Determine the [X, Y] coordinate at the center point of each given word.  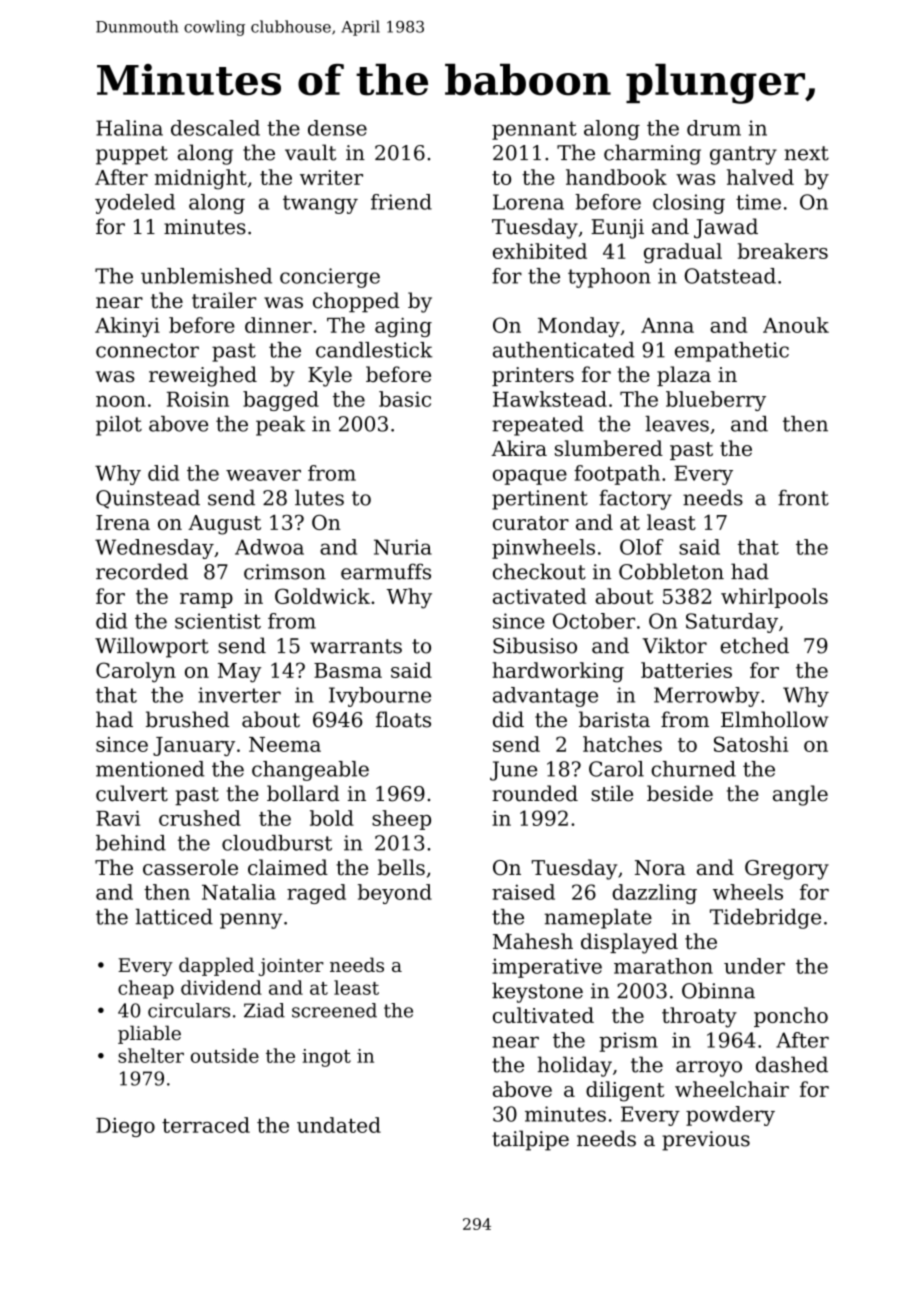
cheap [146, 989]
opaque [530, 477]
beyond [395, 894]
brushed [187, 719]
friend [401, 202]
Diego [125, 1127]
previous [706, 1141]
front [803, 498]
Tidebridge [765, 919]
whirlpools [774, 598]
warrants [356, 646]
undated [339, 1125]
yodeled [135, 204]
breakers [783, 251]
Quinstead [148, 499]
